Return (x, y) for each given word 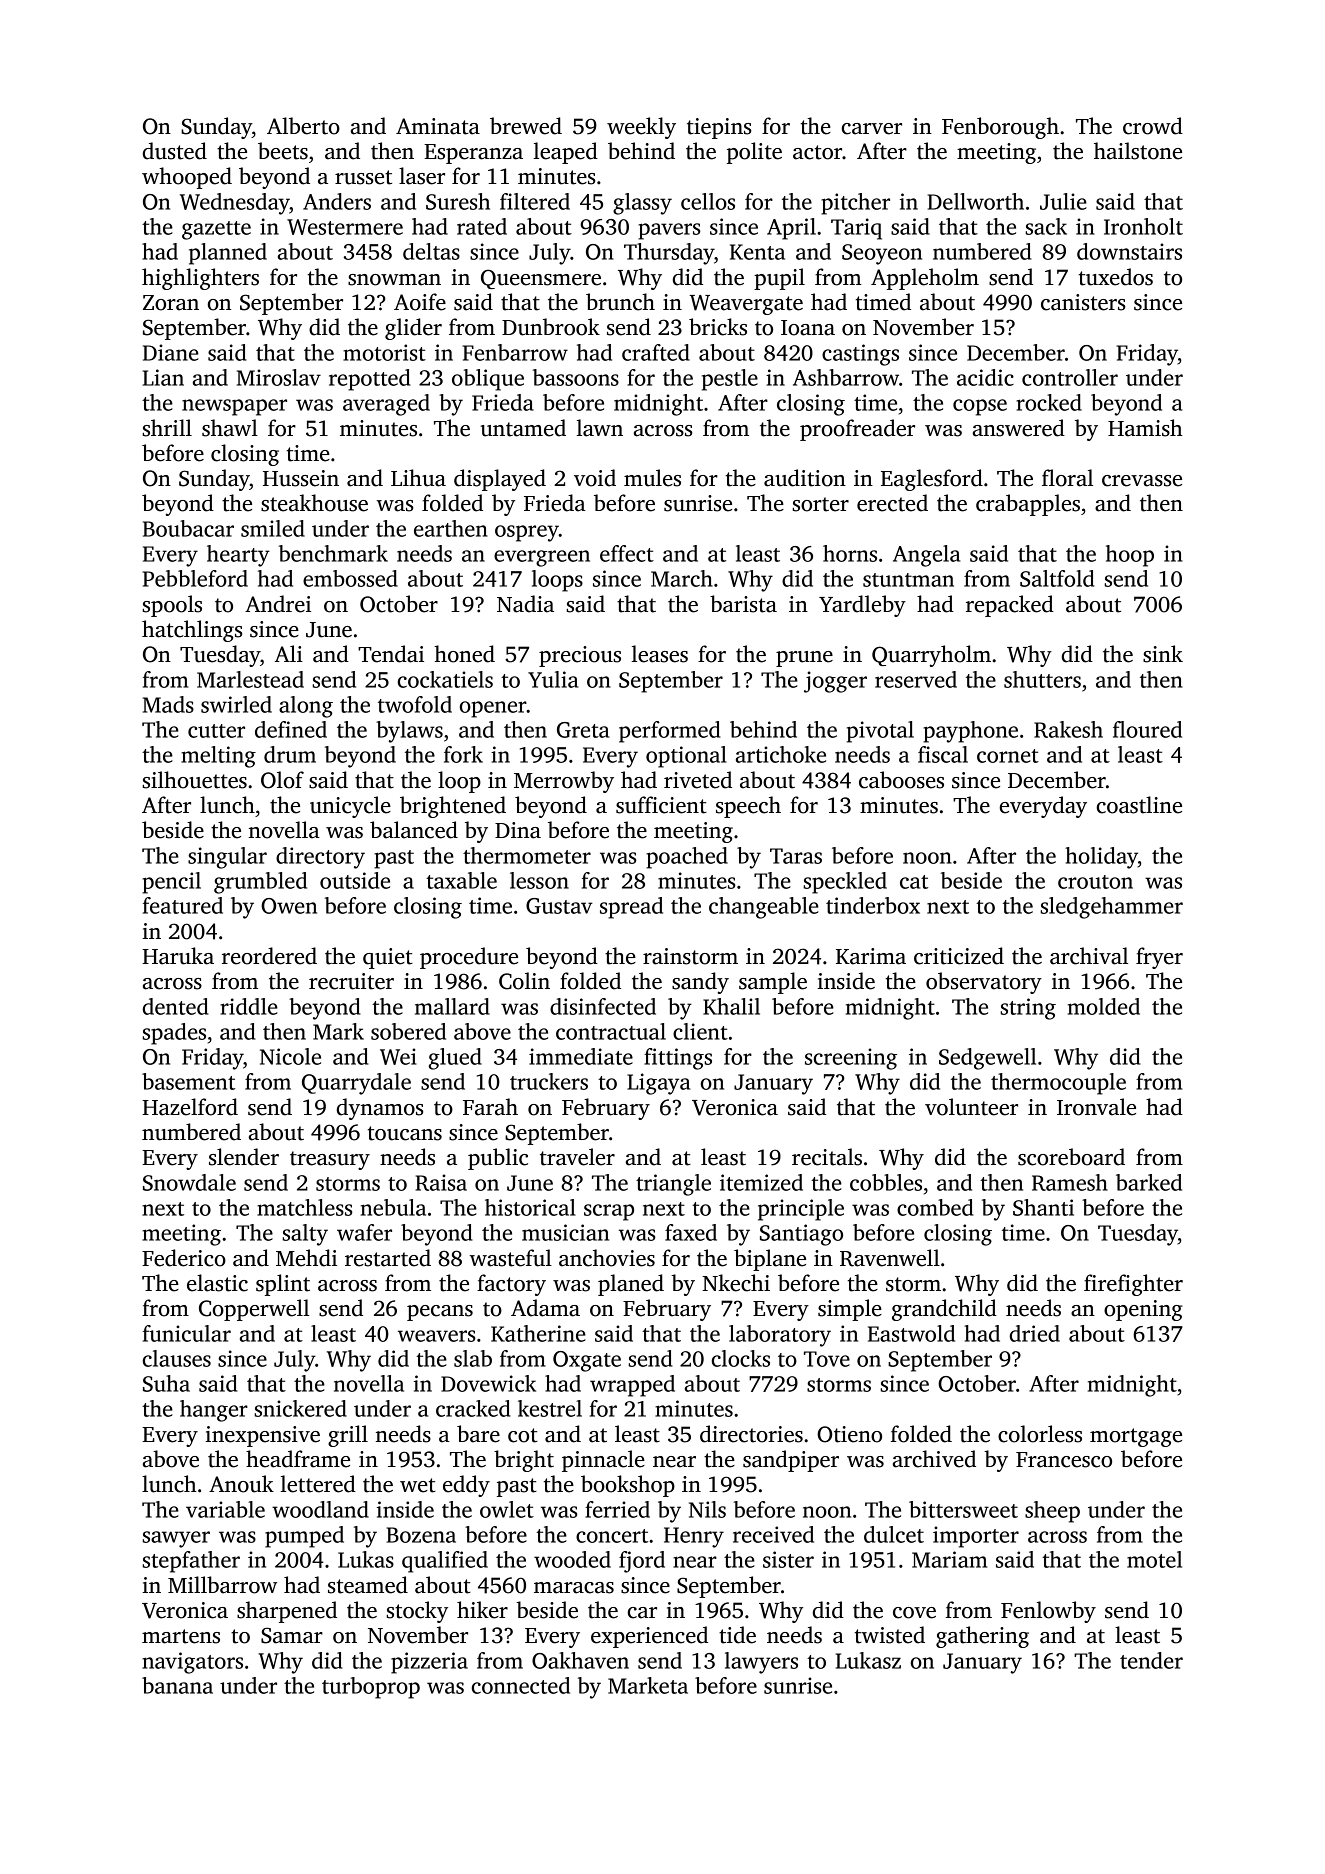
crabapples (1028, 505)
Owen (289, 906)
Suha (166, 1383)
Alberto (303, 126)
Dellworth (976, 201)
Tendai (391, 654)
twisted (890, 1635)
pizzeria (429, 1663)
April (791, 229)
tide (737, 1635)
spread (631, 908)
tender (1151, 1660)
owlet (507, 1509)
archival (1089, 956)
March (682, 578)
